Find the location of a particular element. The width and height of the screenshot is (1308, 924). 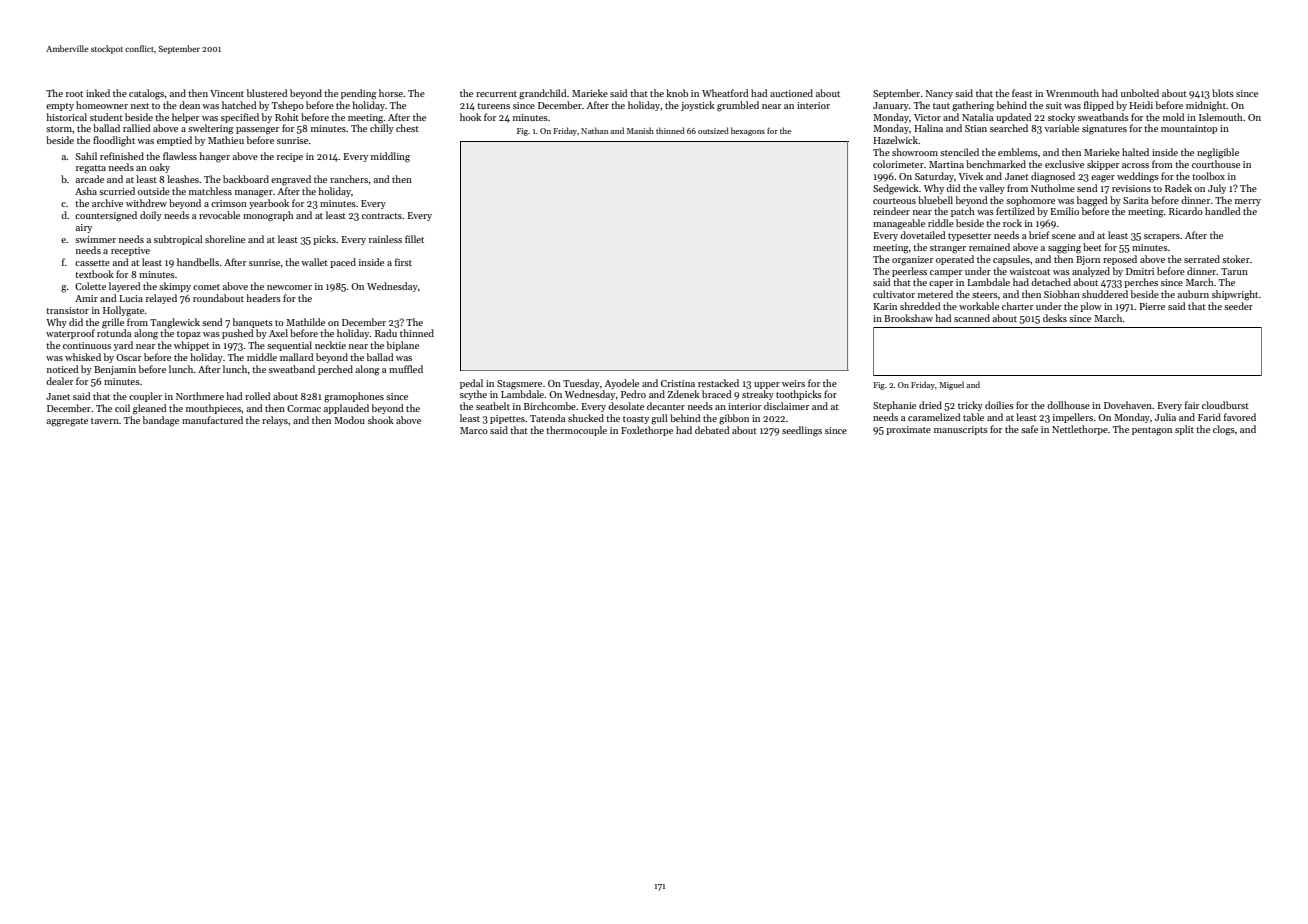

first is located at coordinates (403, 262).
